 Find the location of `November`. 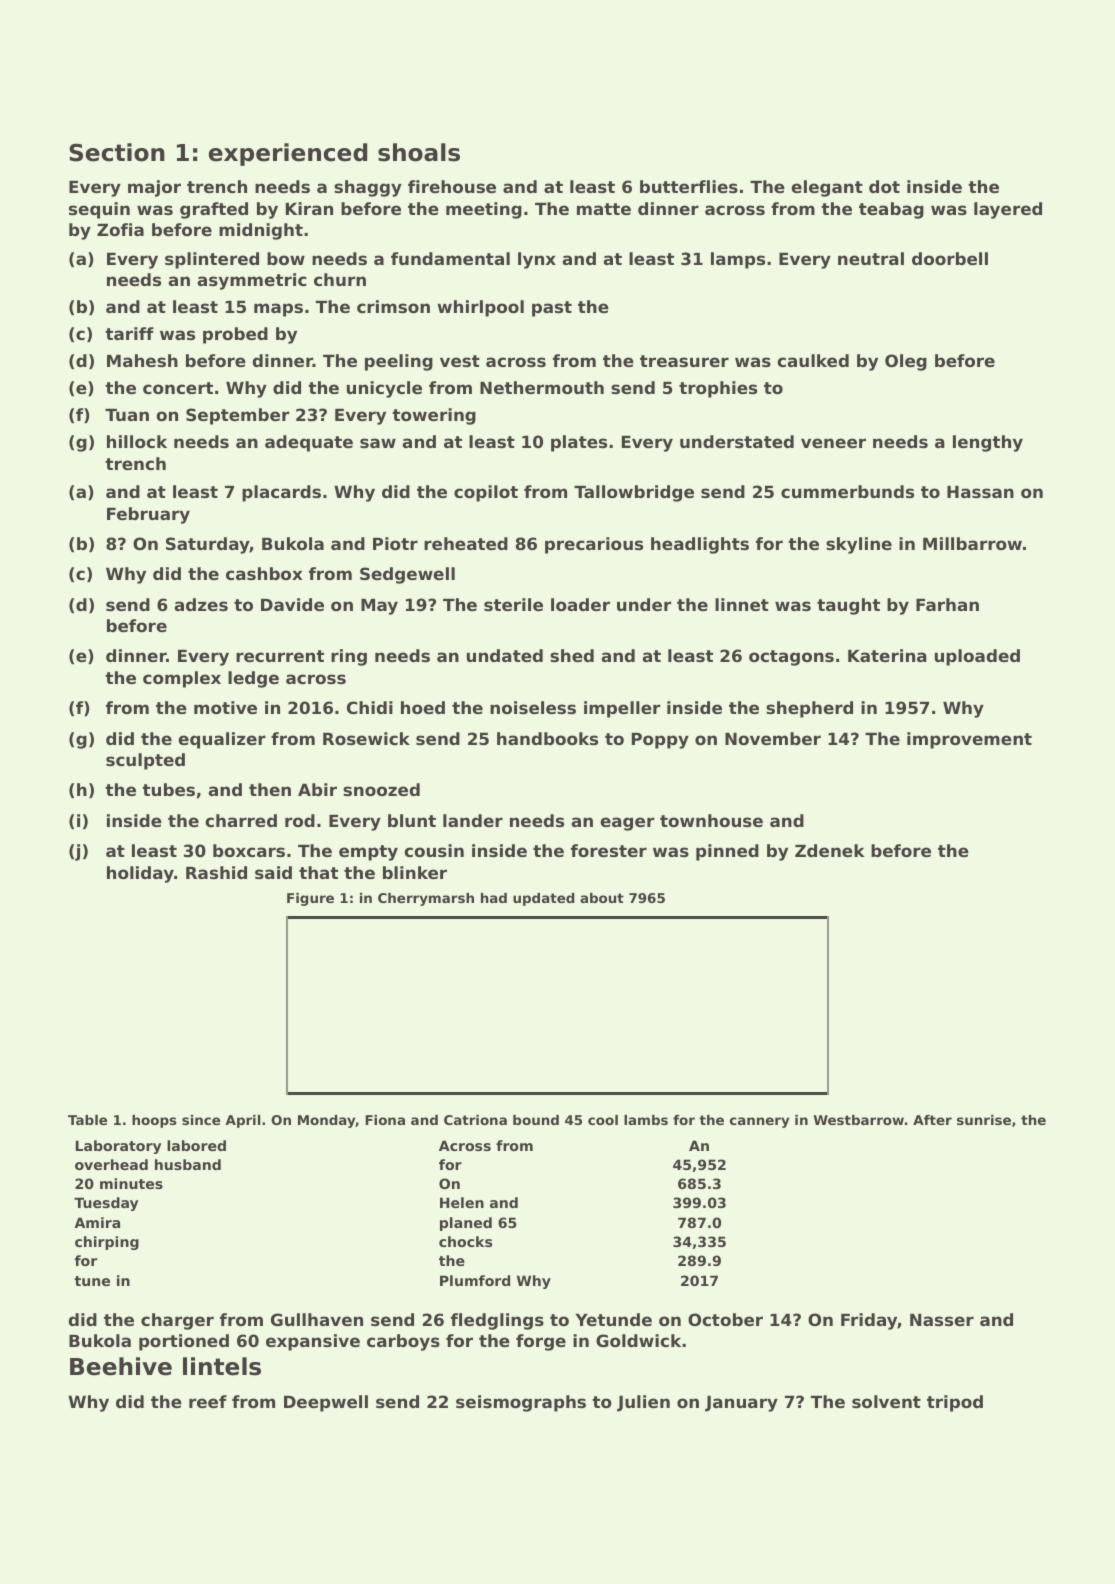

November is located at coordinates (773, 738).
